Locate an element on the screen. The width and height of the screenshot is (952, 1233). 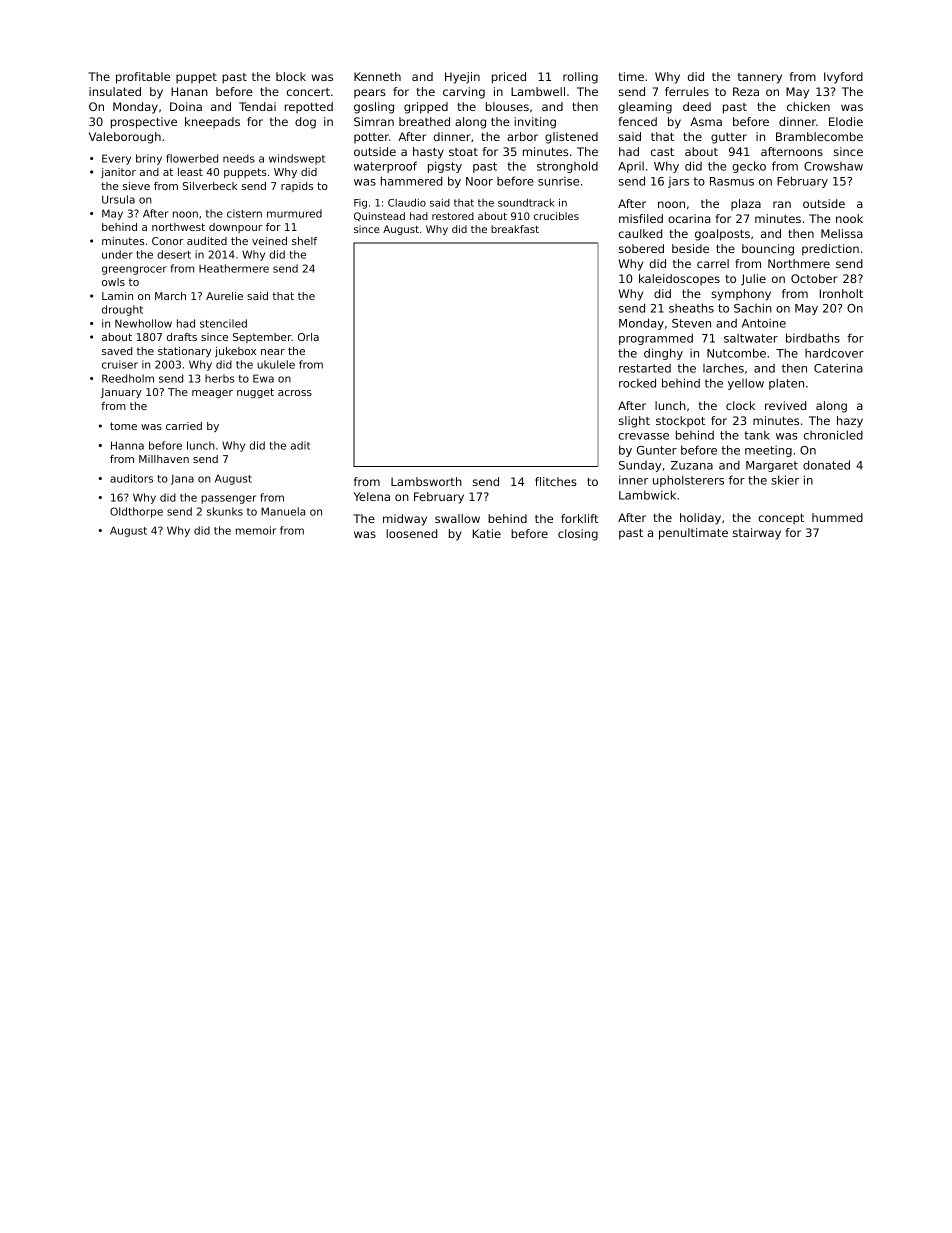
yellow is located at coordinates (746, 384).
